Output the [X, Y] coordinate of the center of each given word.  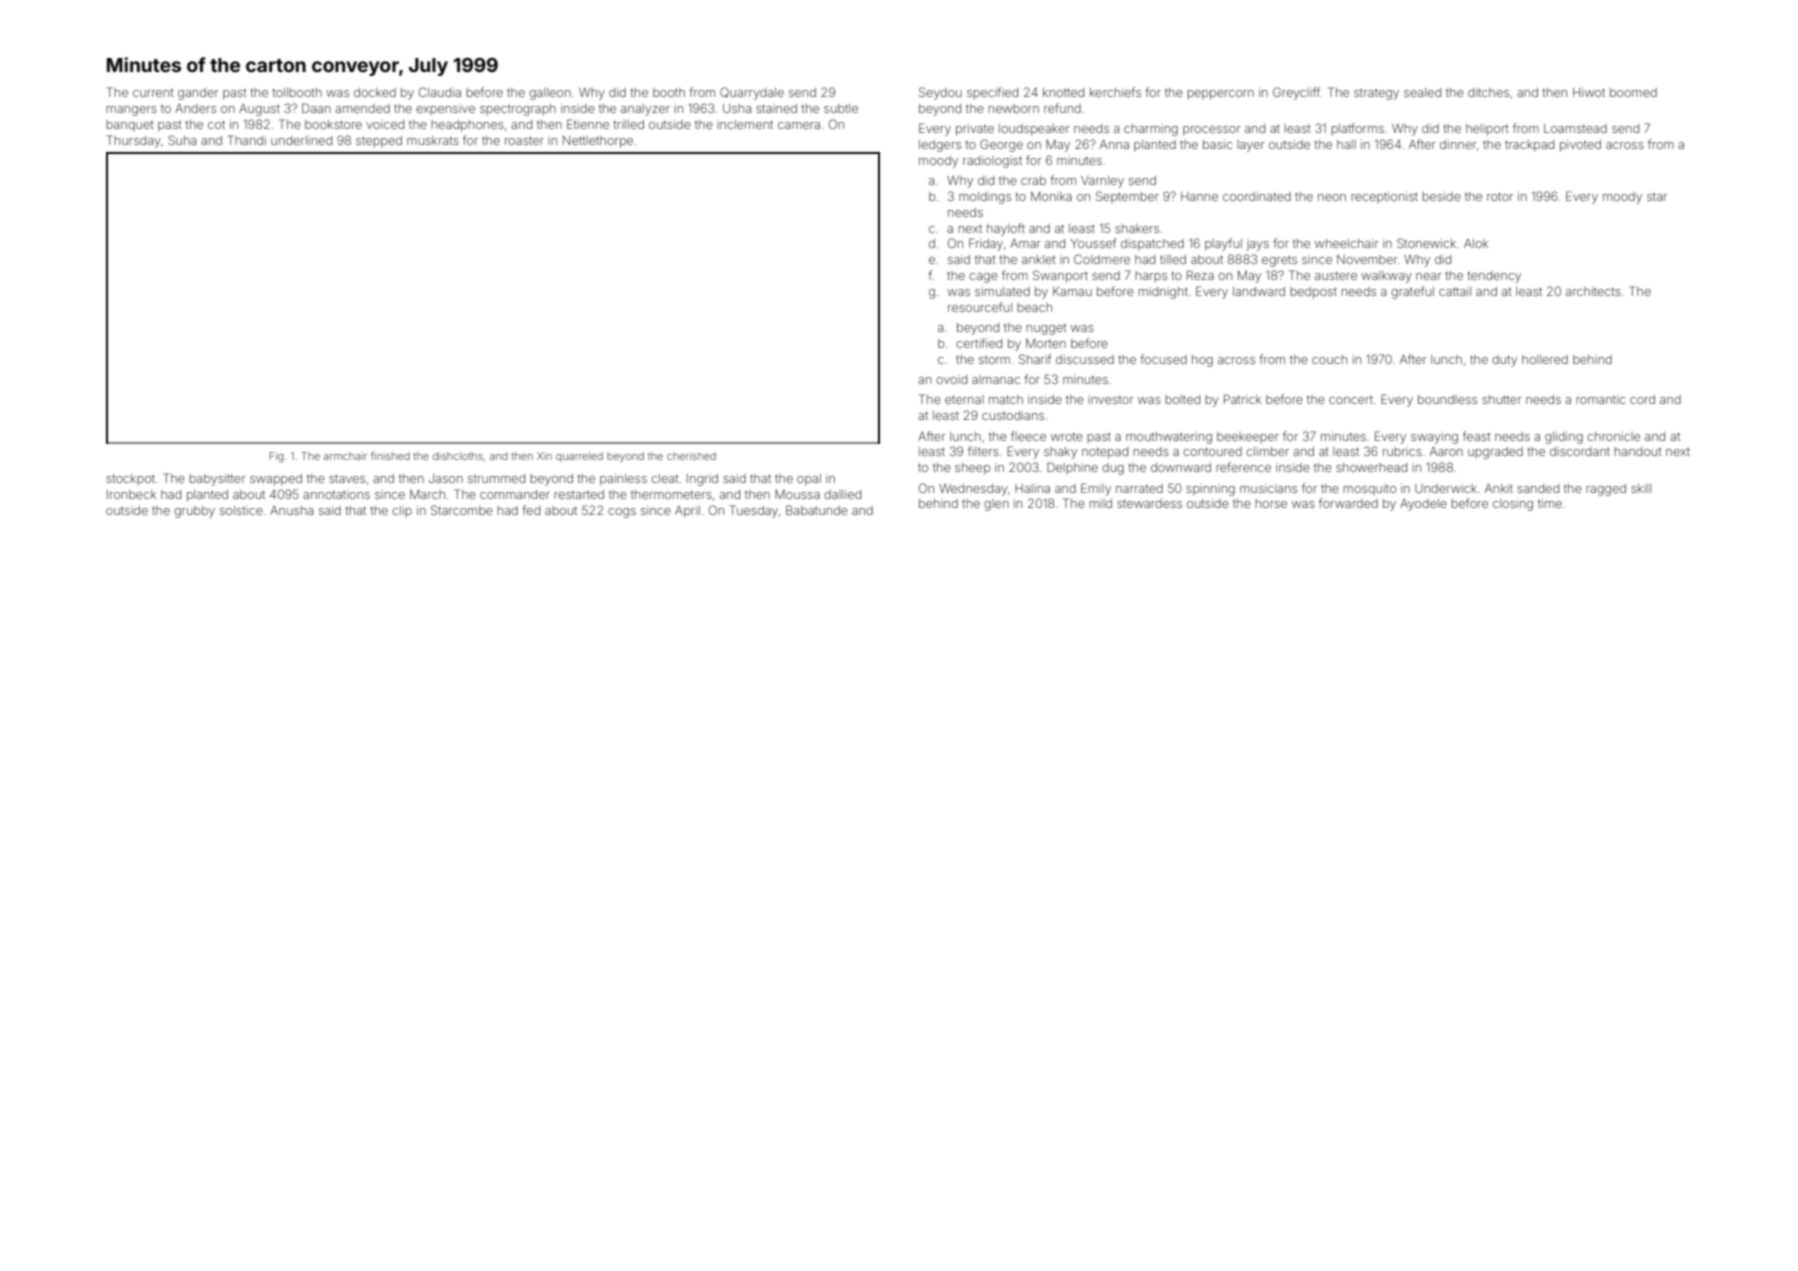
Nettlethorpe [598, 142]
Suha [182, 140]
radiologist [992, 162]
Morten [1046, 343]
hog [1202, 361]
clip [402, 511]
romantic [1600, 399]
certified [979, 343]
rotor [1500, 196]
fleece [1028, 436]
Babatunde [817, 510]
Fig [276, 457]
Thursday [134, 141]
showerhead [1371, 467]
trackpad [1529, 146]
